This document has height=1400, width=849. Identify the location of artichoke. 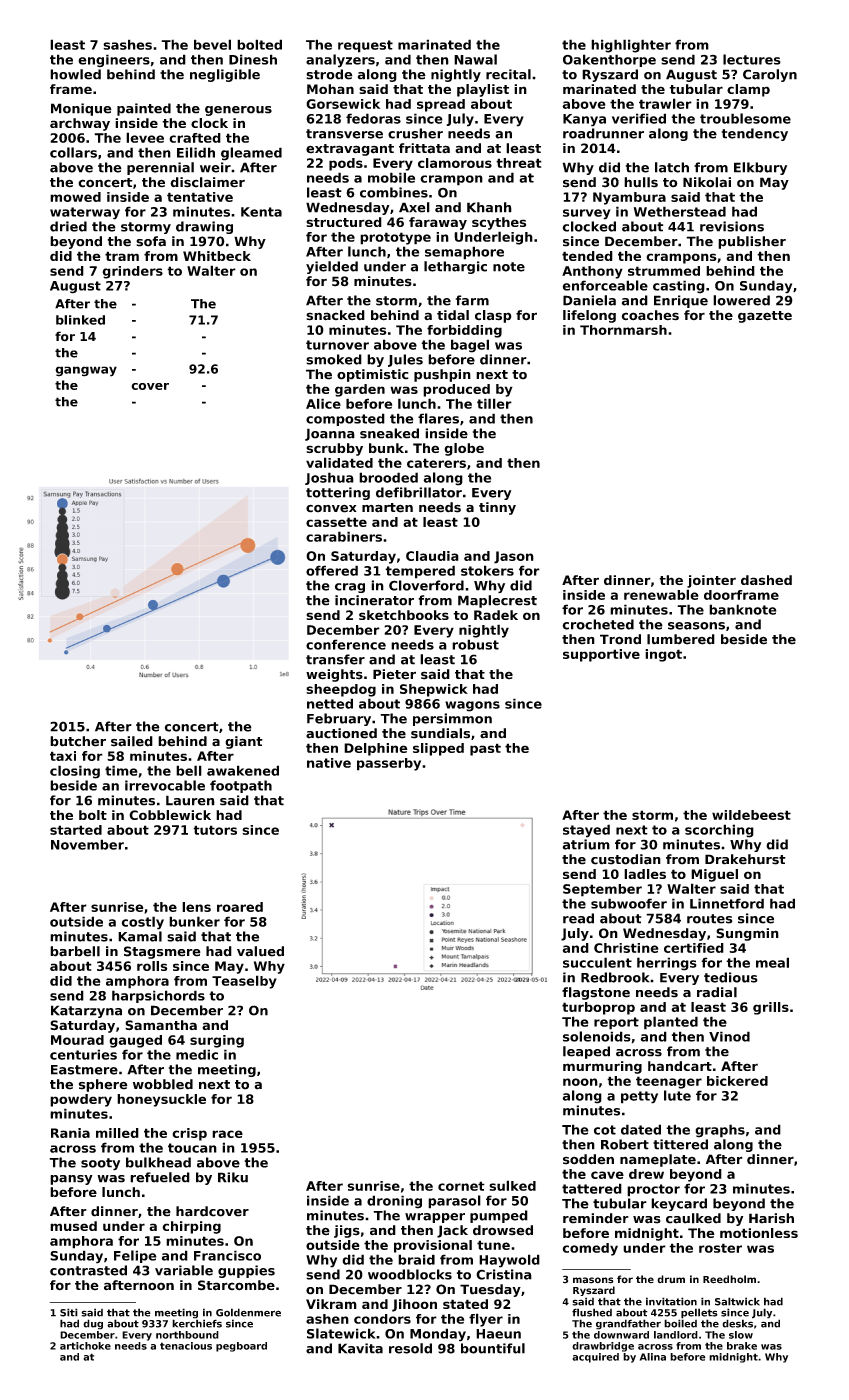
(85, 1346).
